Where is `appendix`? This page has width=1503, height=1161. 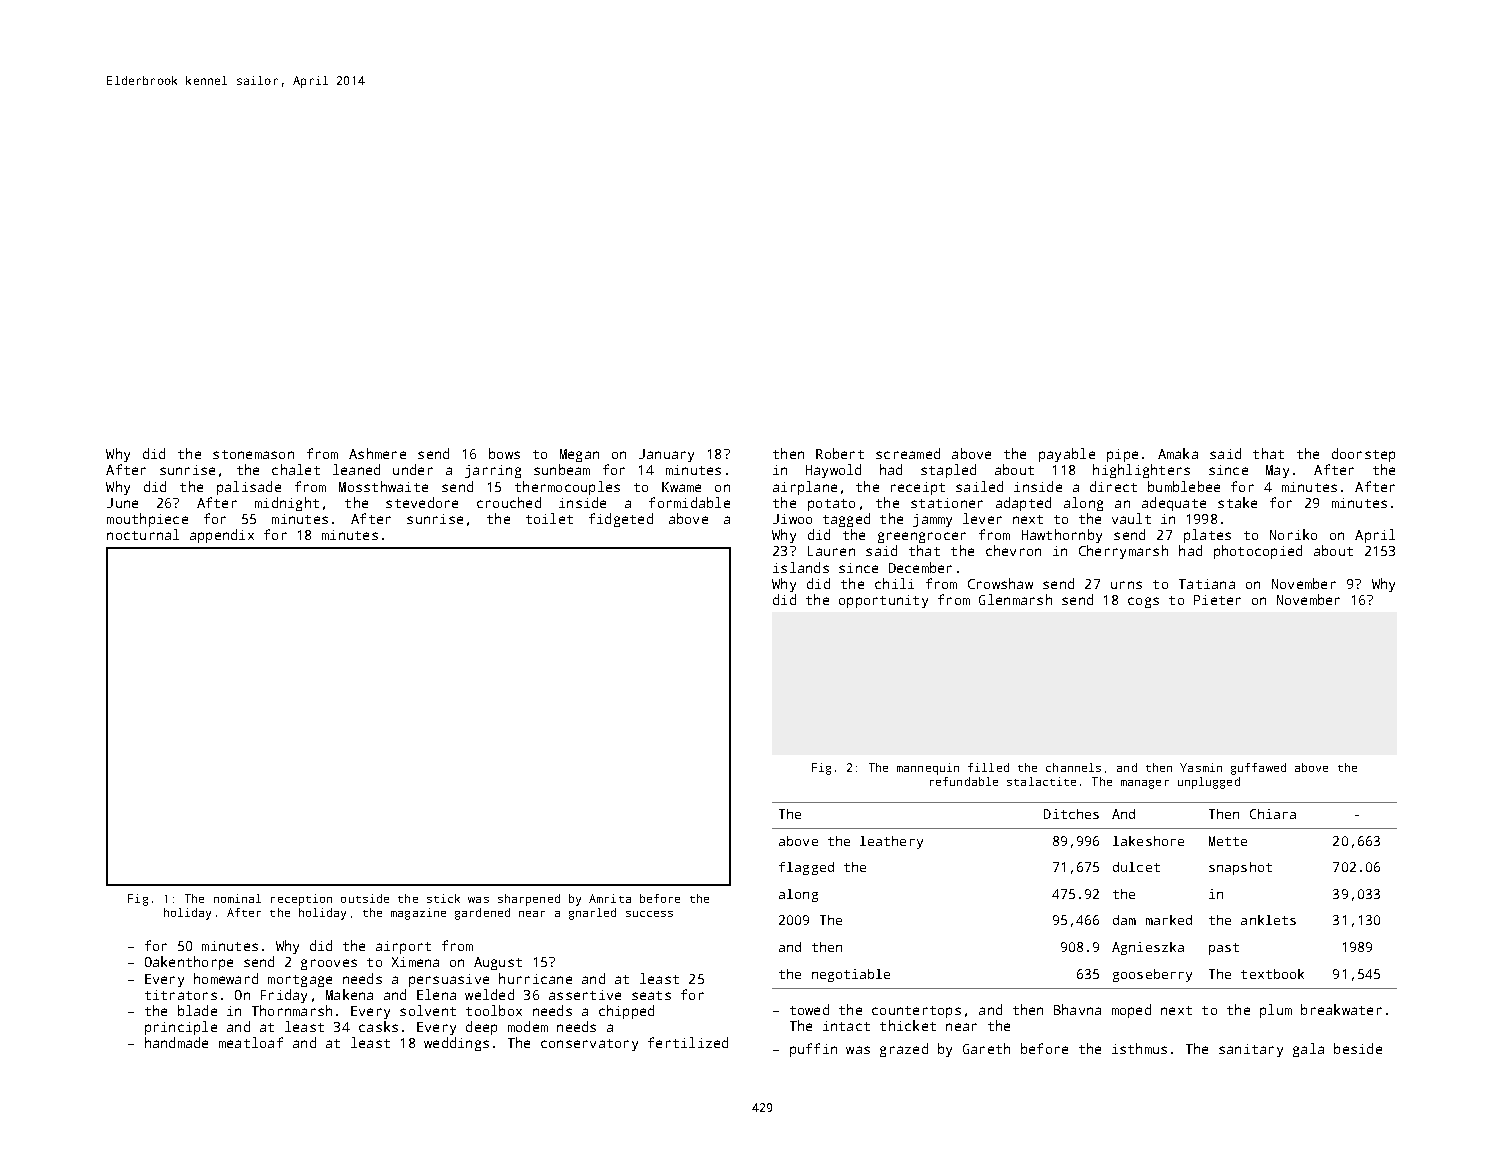
appendix is located at coordinates (222, 536).
